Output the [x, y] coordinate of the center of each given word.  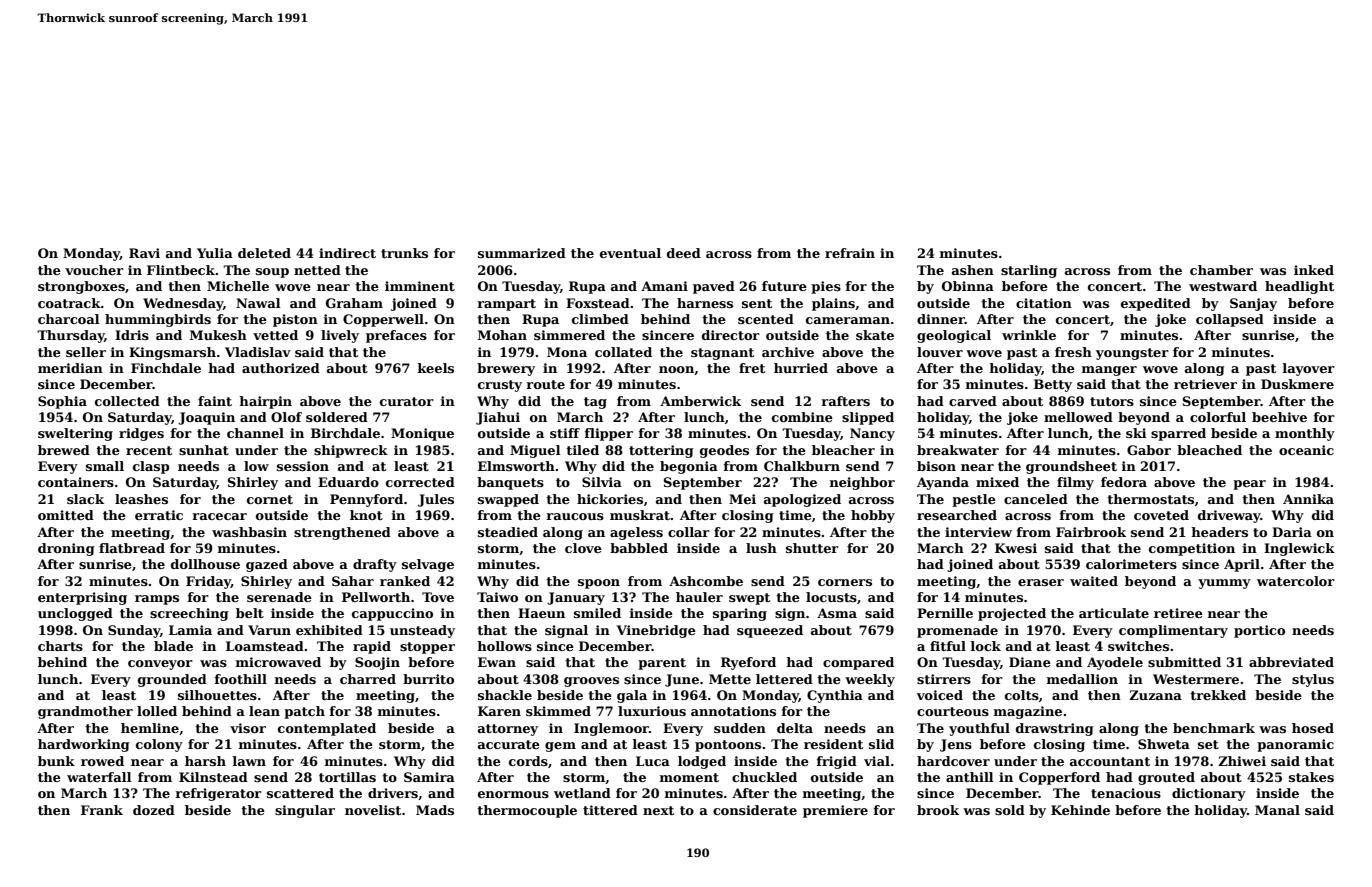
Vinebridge [656, 631]
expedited [1156, 304]
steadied [508, 532]
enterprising [82, 598]
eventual [630, 253]
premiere [835, 811]
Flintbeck [181, 270]
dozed [154, 810]
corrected [420, 482]
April [1242, 565]
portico [1259, 631]
